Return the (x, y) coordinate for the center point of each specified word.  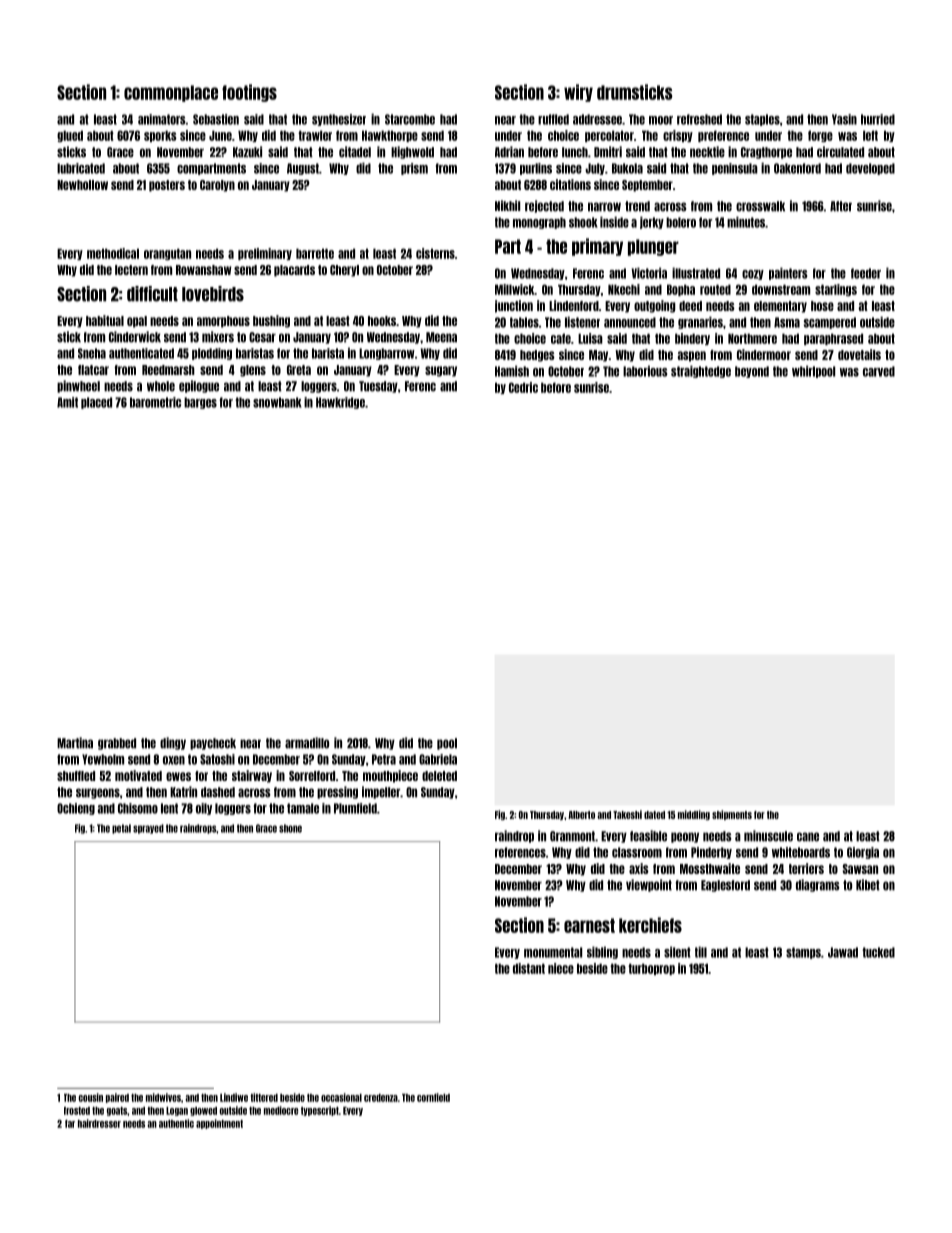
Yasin (844, 119)
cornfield (433, 1097)
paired (117, 1098)
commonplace (171, 93)
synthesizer (339, 120)
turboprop (651, 969)
